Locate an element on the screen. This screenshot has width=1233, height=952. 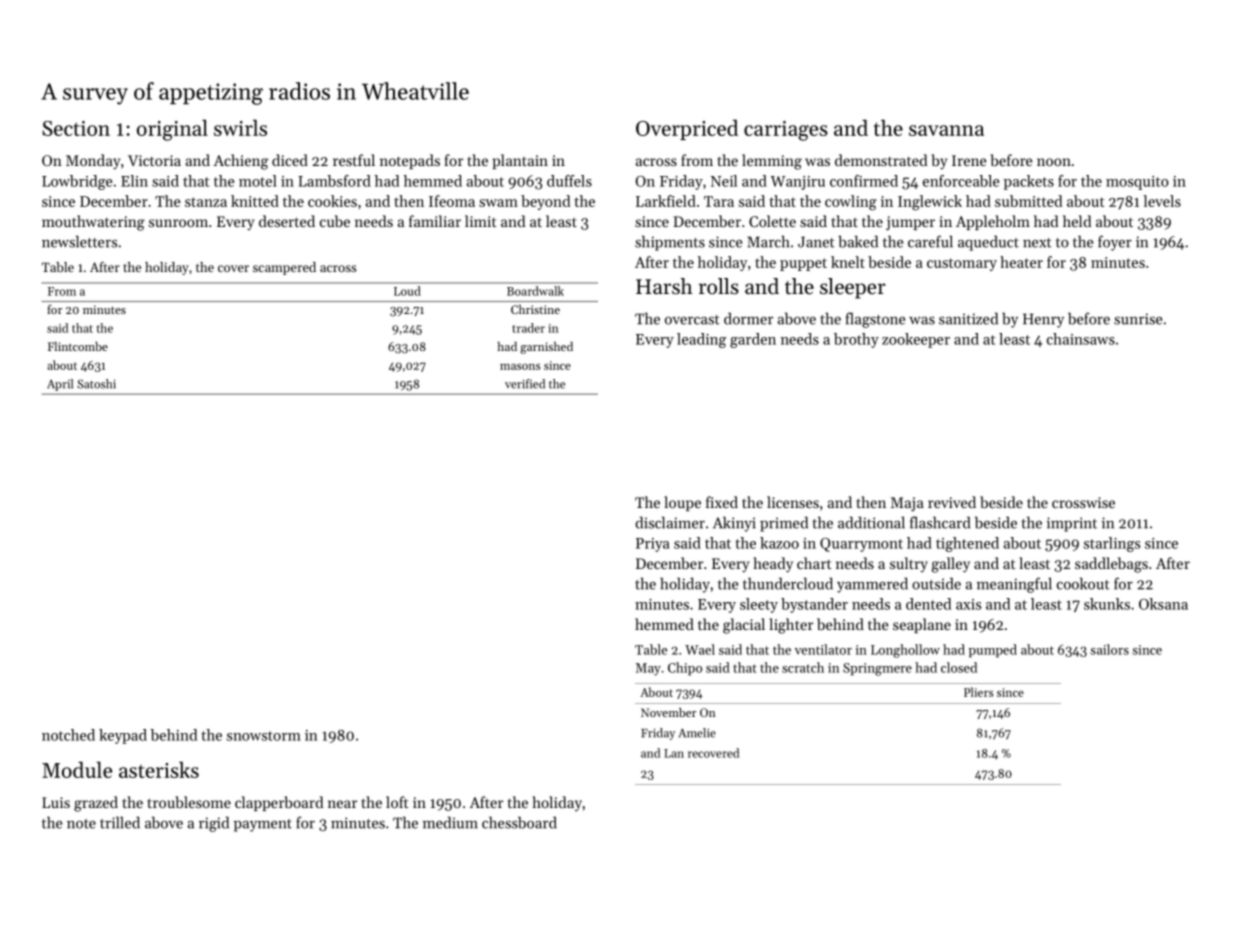
chainsaws is located at coordinates (1081, 339).
